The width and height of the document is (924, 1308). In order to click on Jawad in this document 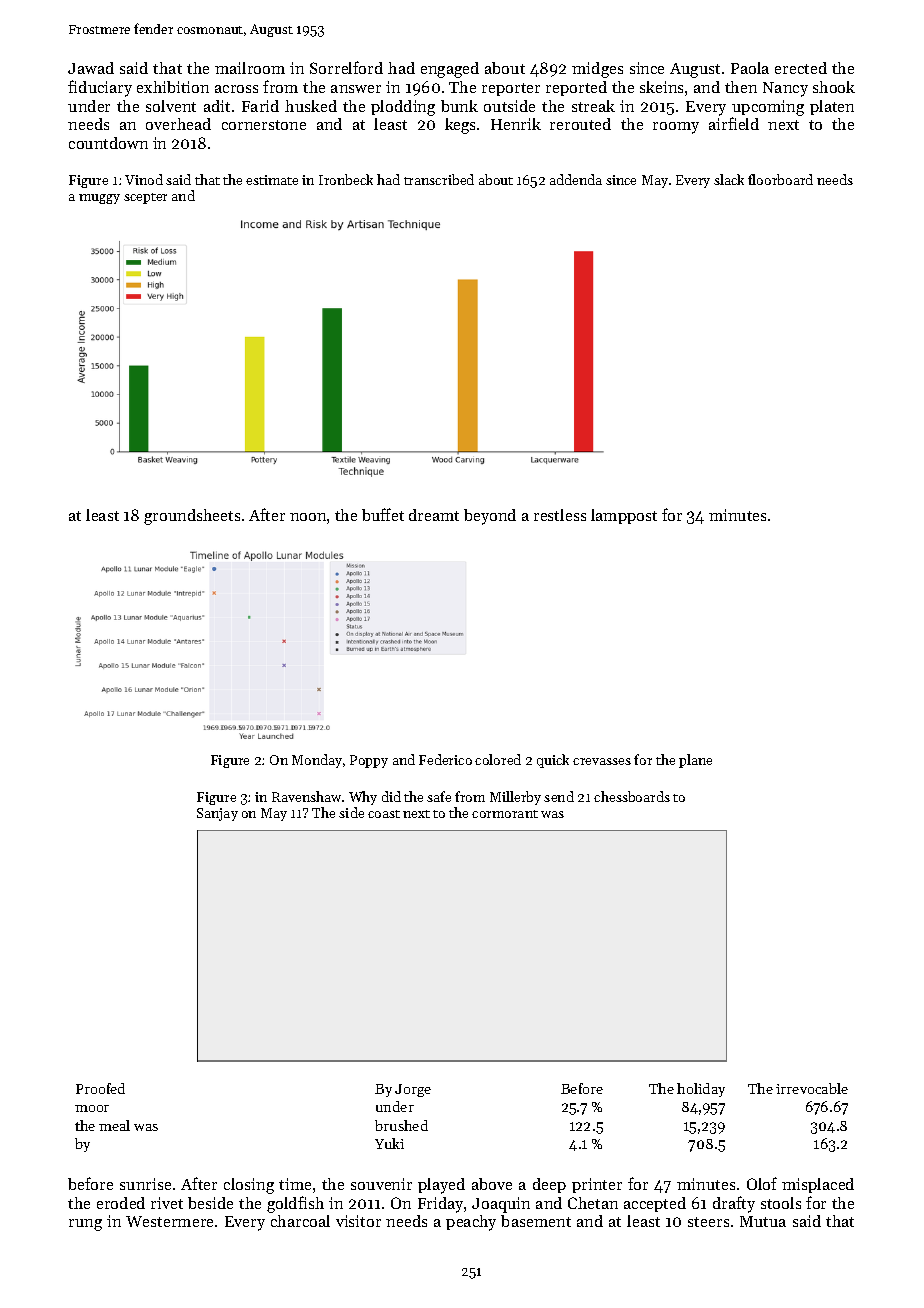, I will do `click(91, 68)`.
